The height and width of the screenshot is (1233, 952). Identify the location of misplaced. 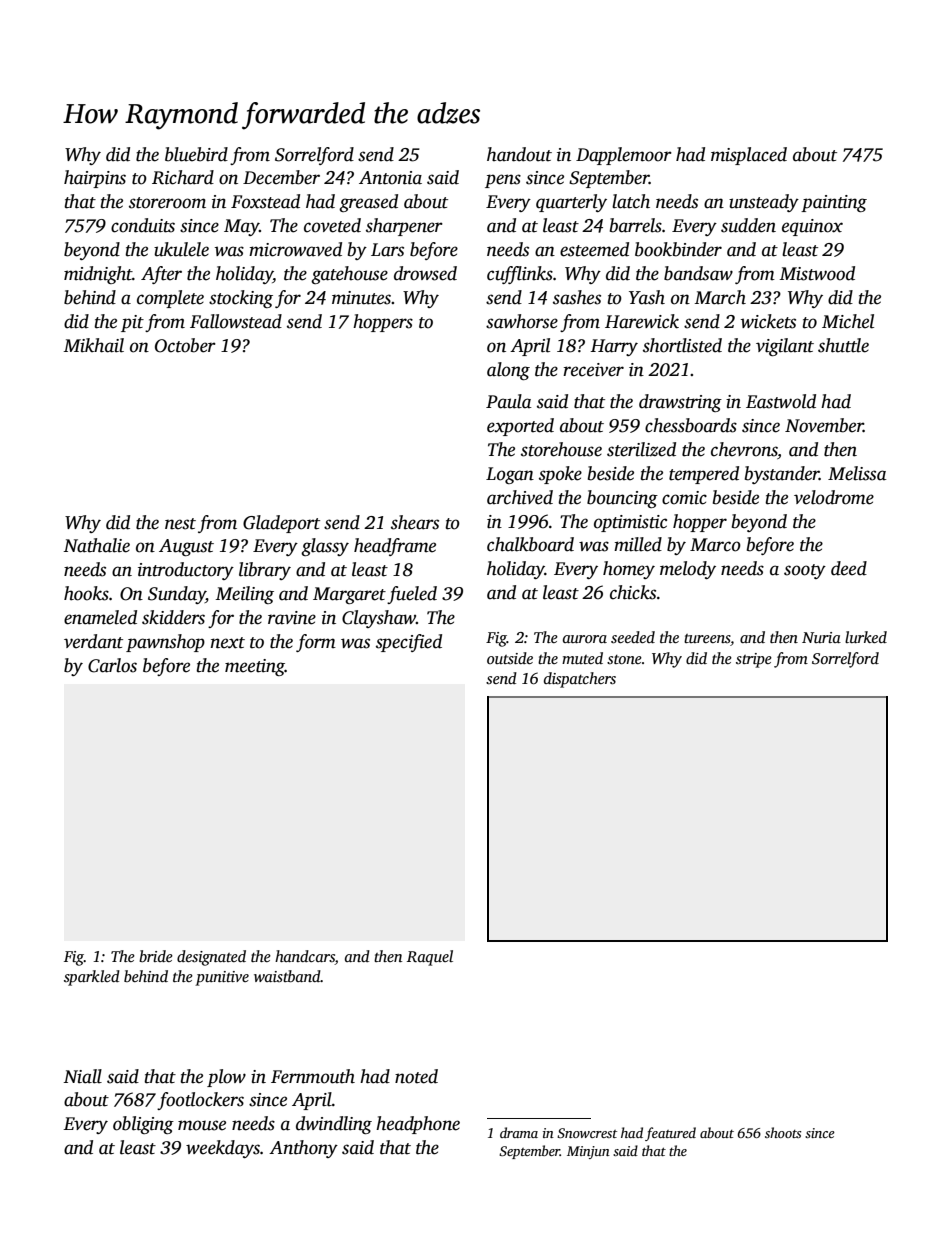
(749, 156).
